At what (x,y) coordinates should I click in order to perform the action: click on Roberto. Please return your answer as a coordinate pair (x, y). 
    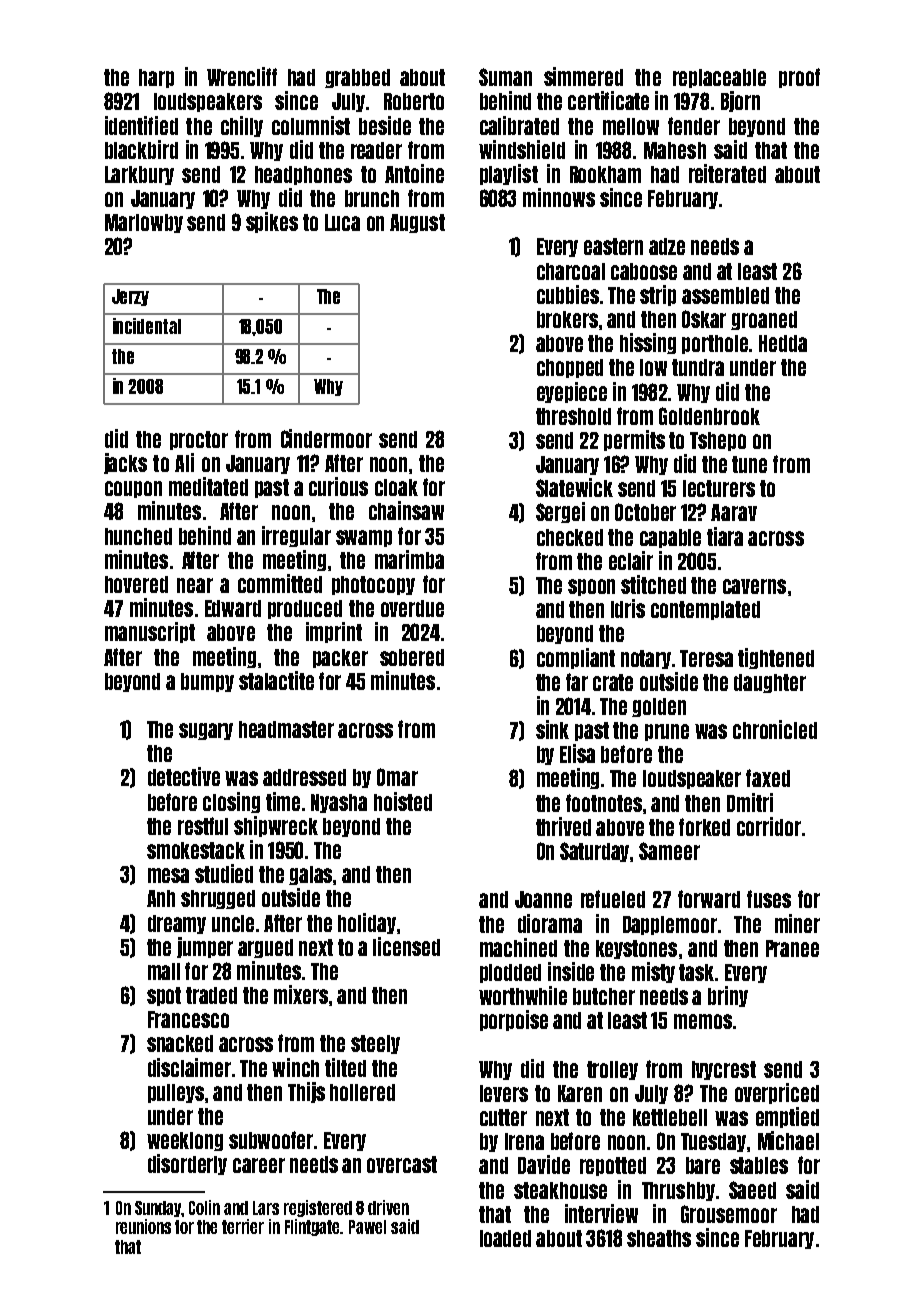
    Looking at the image, I should click on (414, 101).
